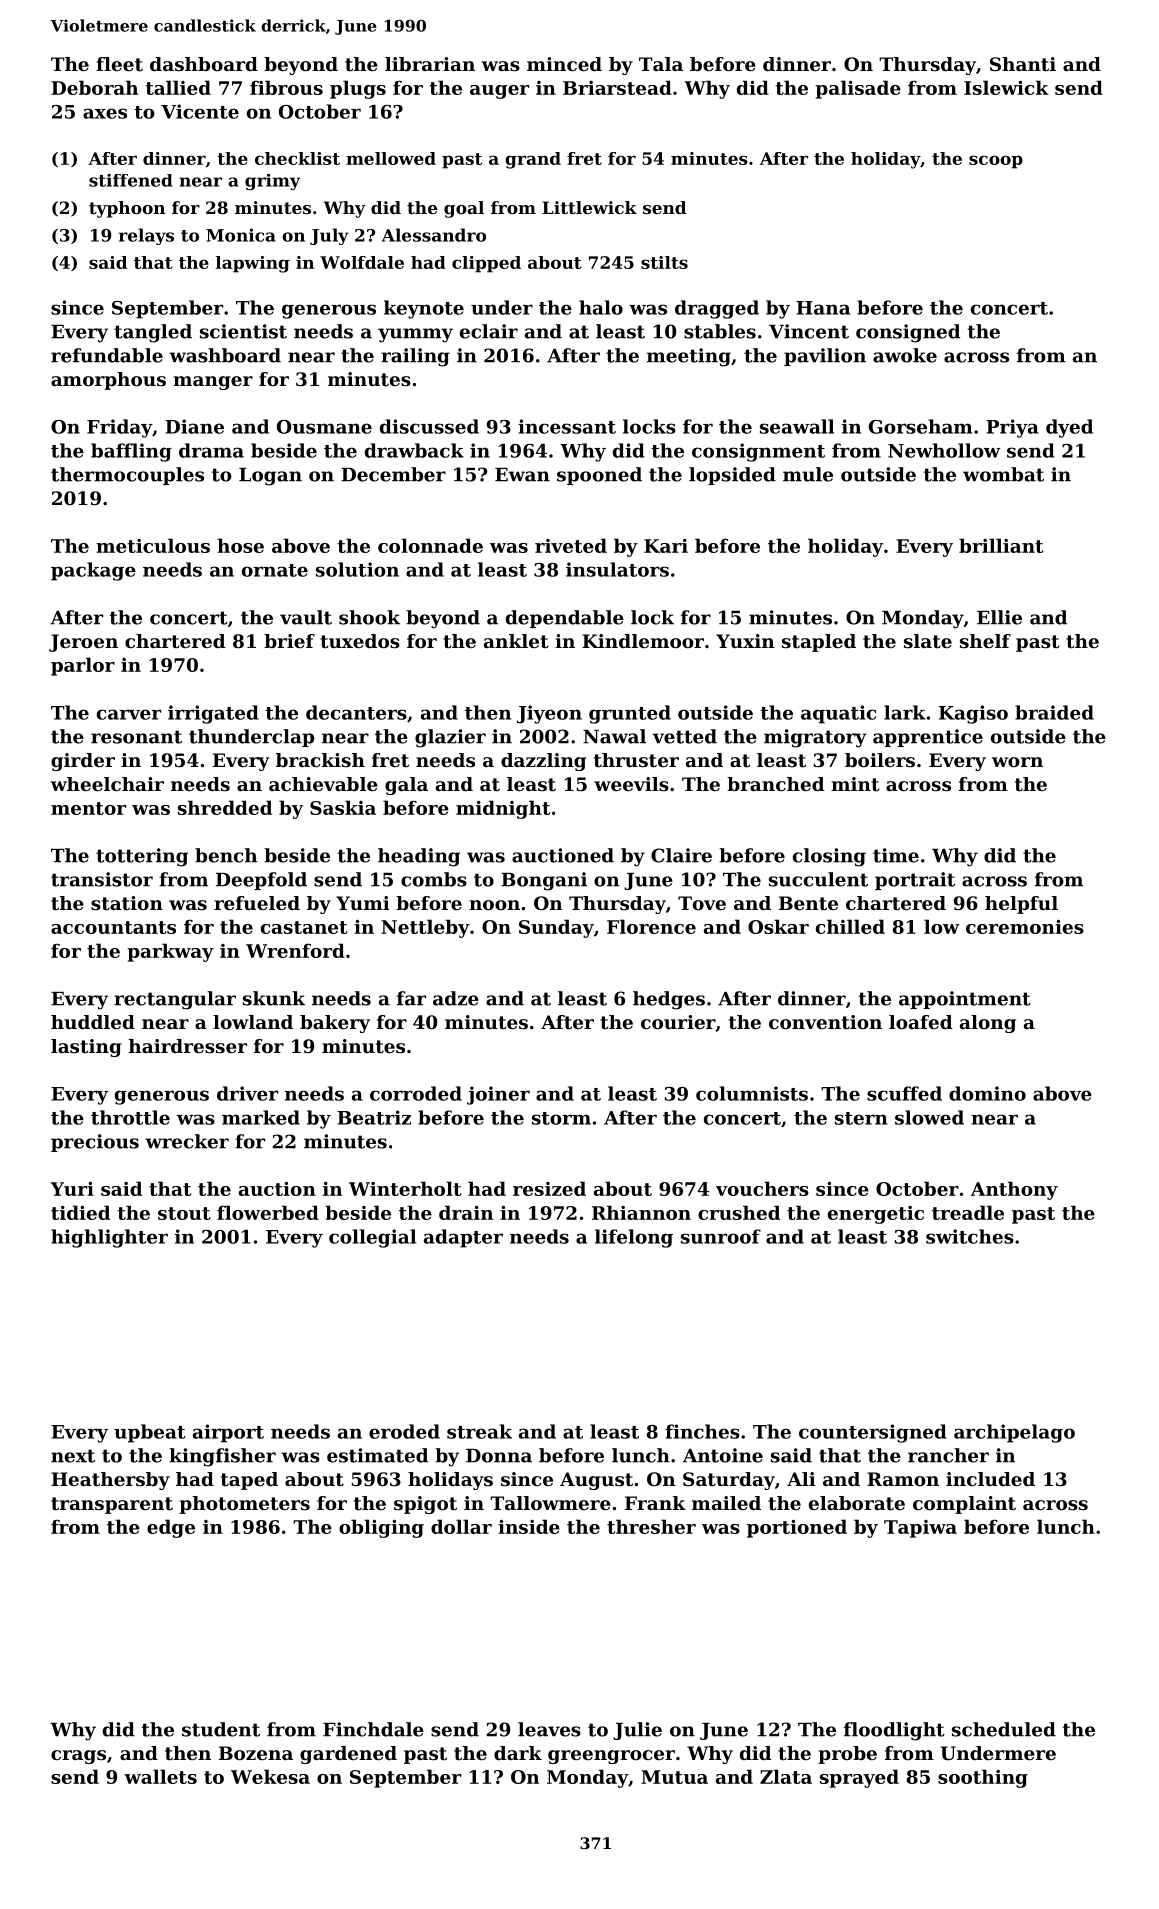 The height and width of the page is (1909, 1159). Describe the element at coordinates (631, 784) in the page. I see `weevils` at that location.
